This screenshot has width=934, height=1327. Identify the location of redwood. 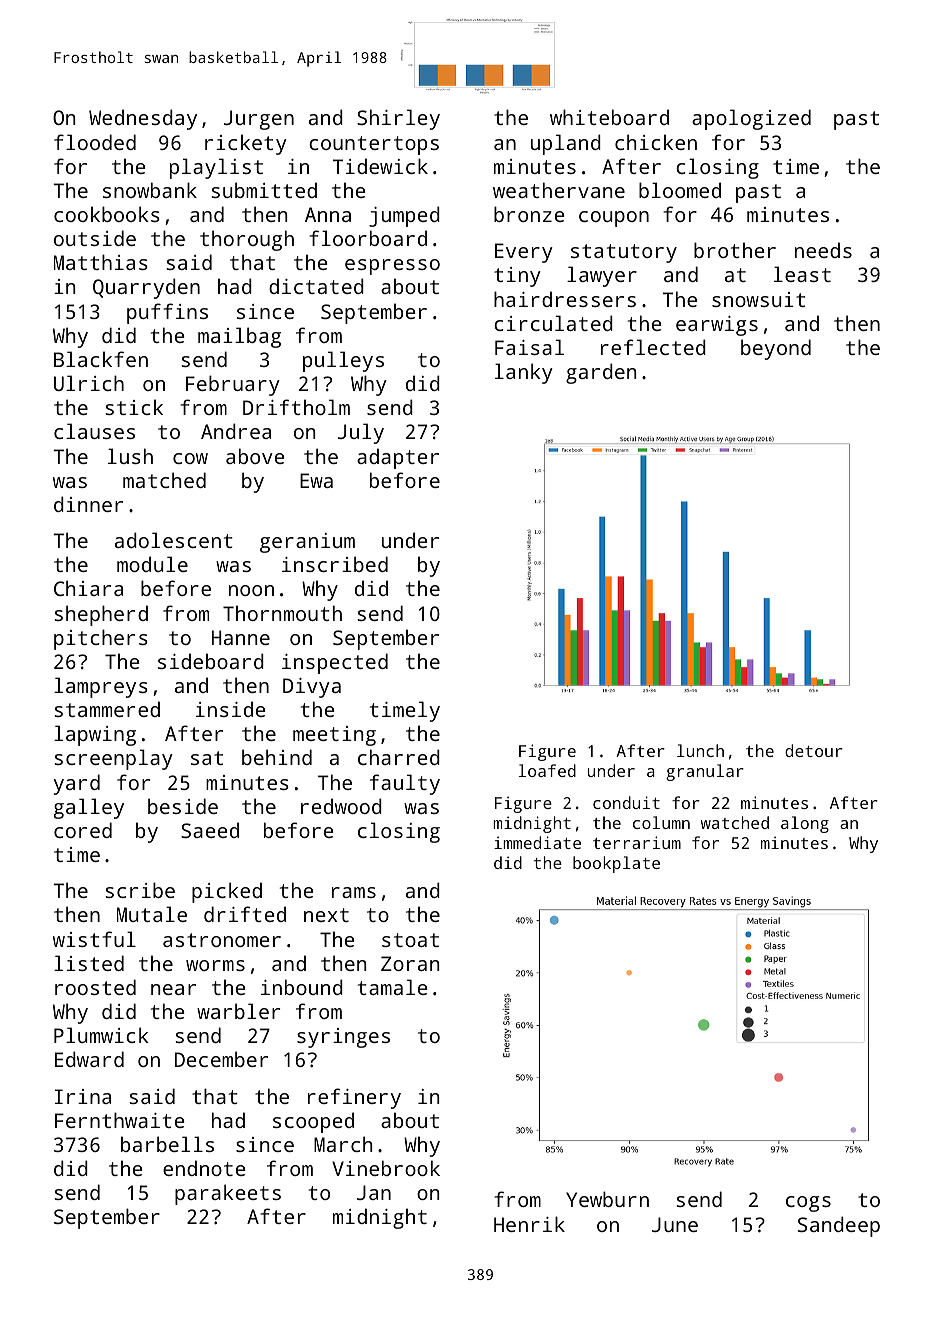
(341, 806).
